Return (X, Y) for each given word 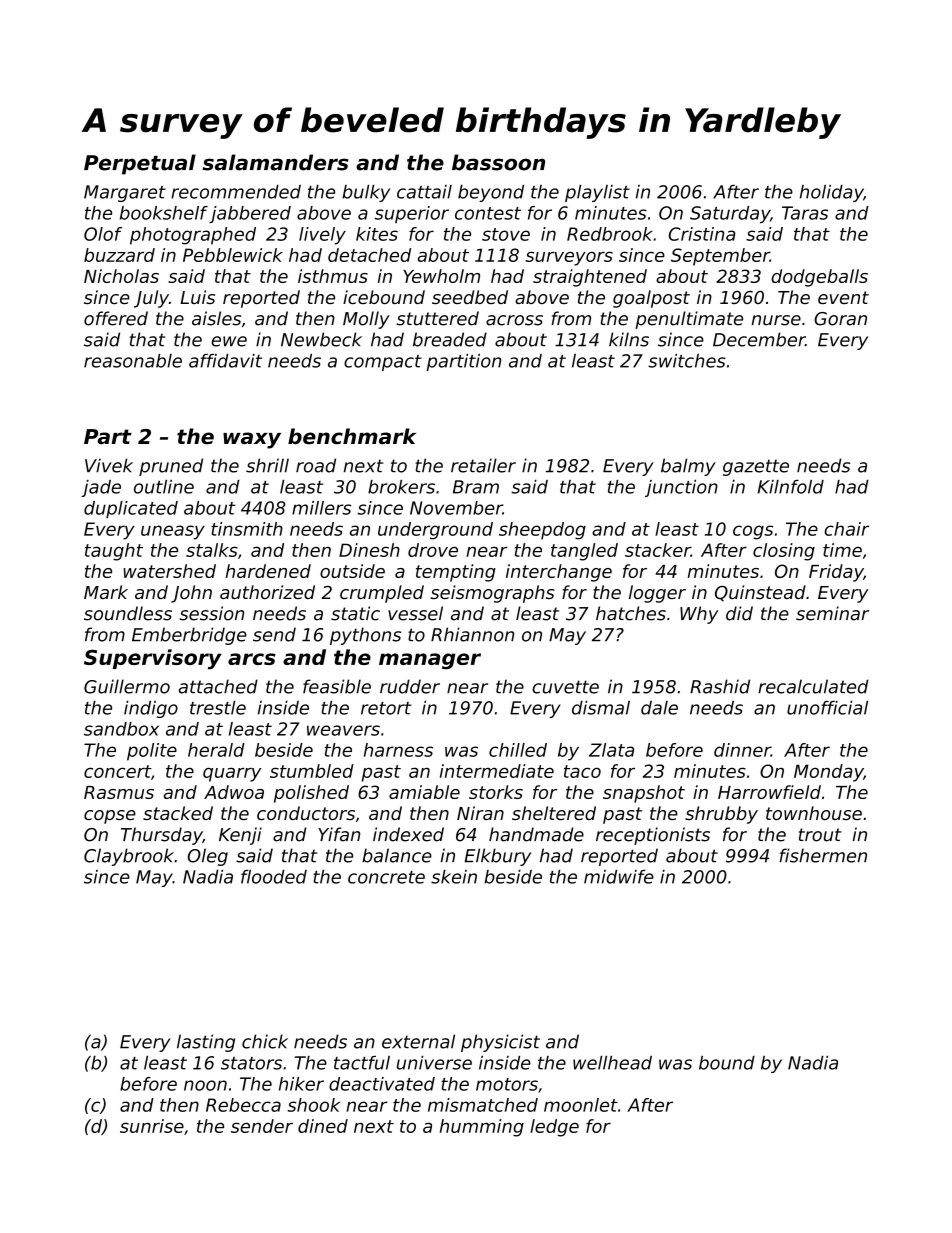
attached (218, 686)
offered (116, 318)
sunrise (152, 1126)
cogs (753, 532)
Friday (836, 573)
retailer (483, 465)
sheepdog (542, 531)
